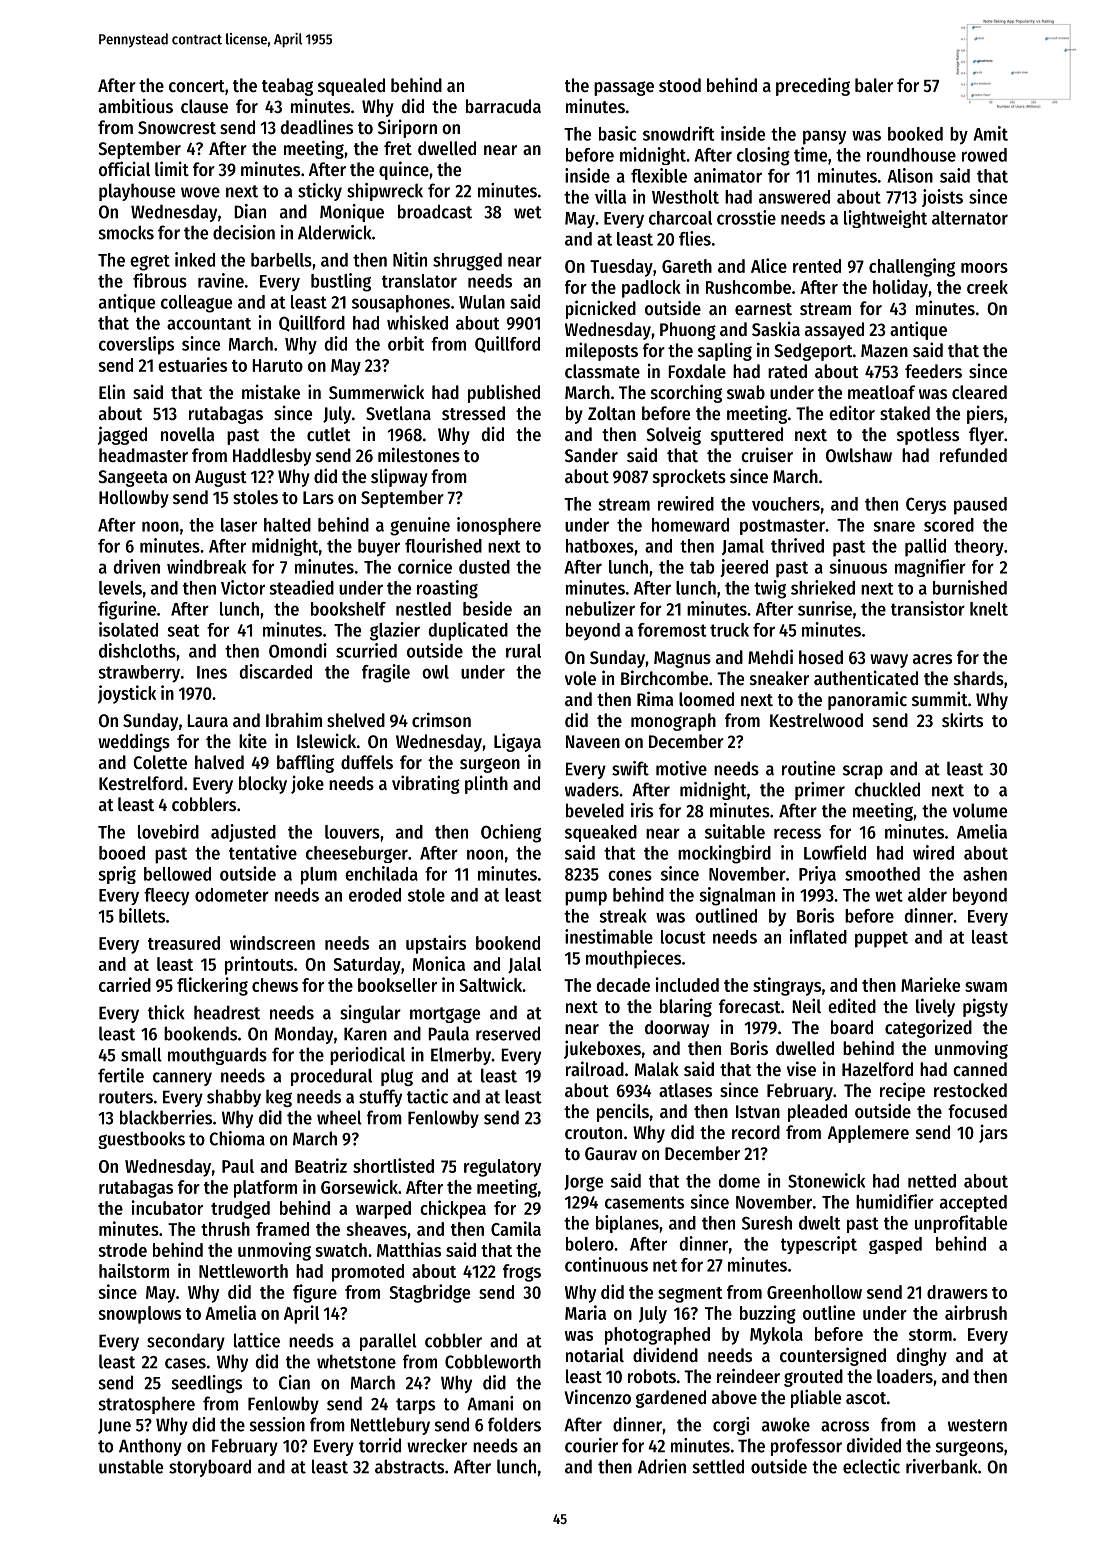 This screenshot has height=1565, width=1106. What do you see at coordinates (932, 659) in the screenshot?
I see `acres` at bounding box center [932, 659].
